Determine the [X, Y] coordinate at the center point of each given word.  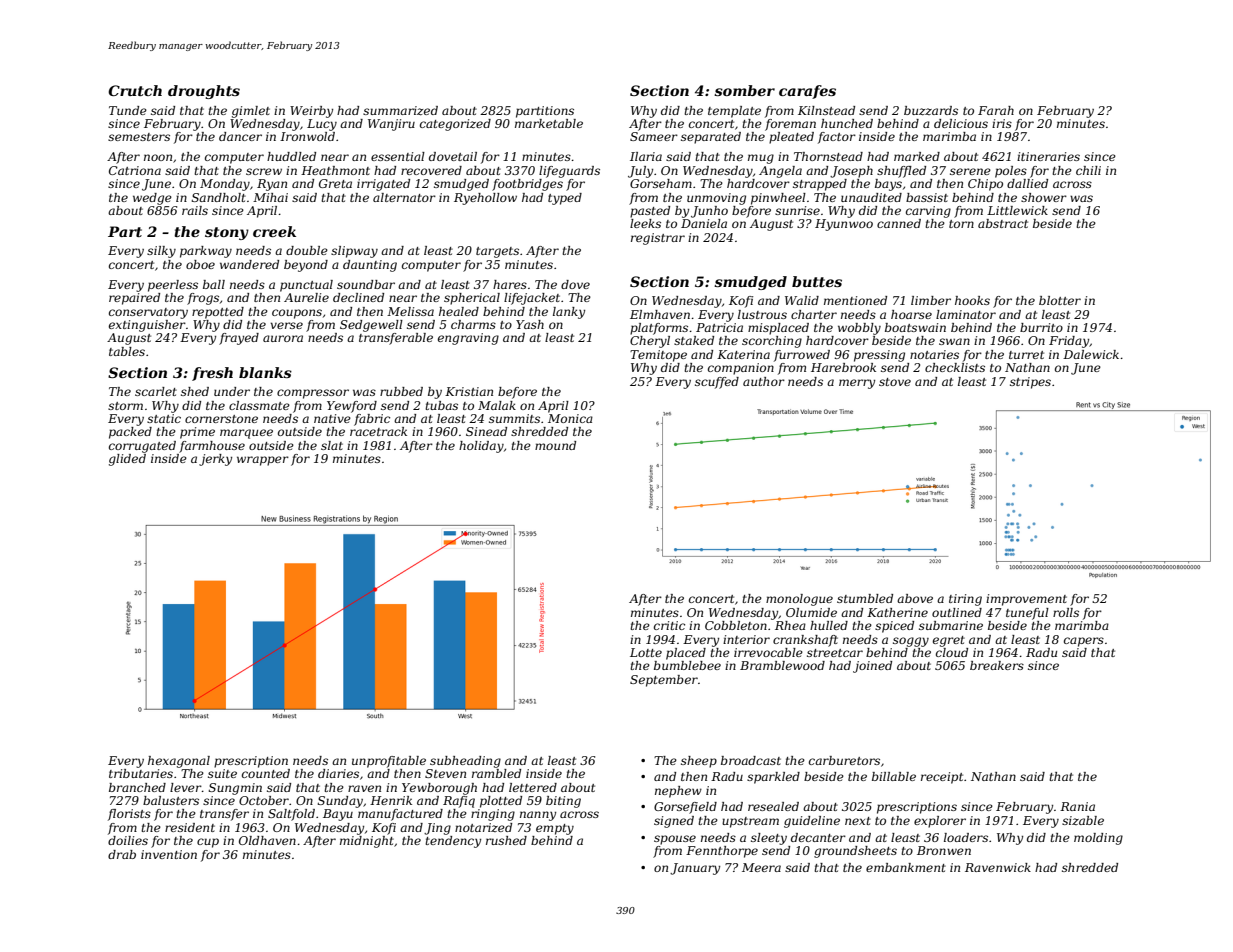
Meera [761, 867]
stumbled [865, 598]
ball [214, 284]
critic [669, 625]
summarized [400, 110]
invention [169, 854]
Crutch [135, 90]
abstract [1003, 223]
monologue [799, 600]
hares [510, 284]
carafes [807, 92]
